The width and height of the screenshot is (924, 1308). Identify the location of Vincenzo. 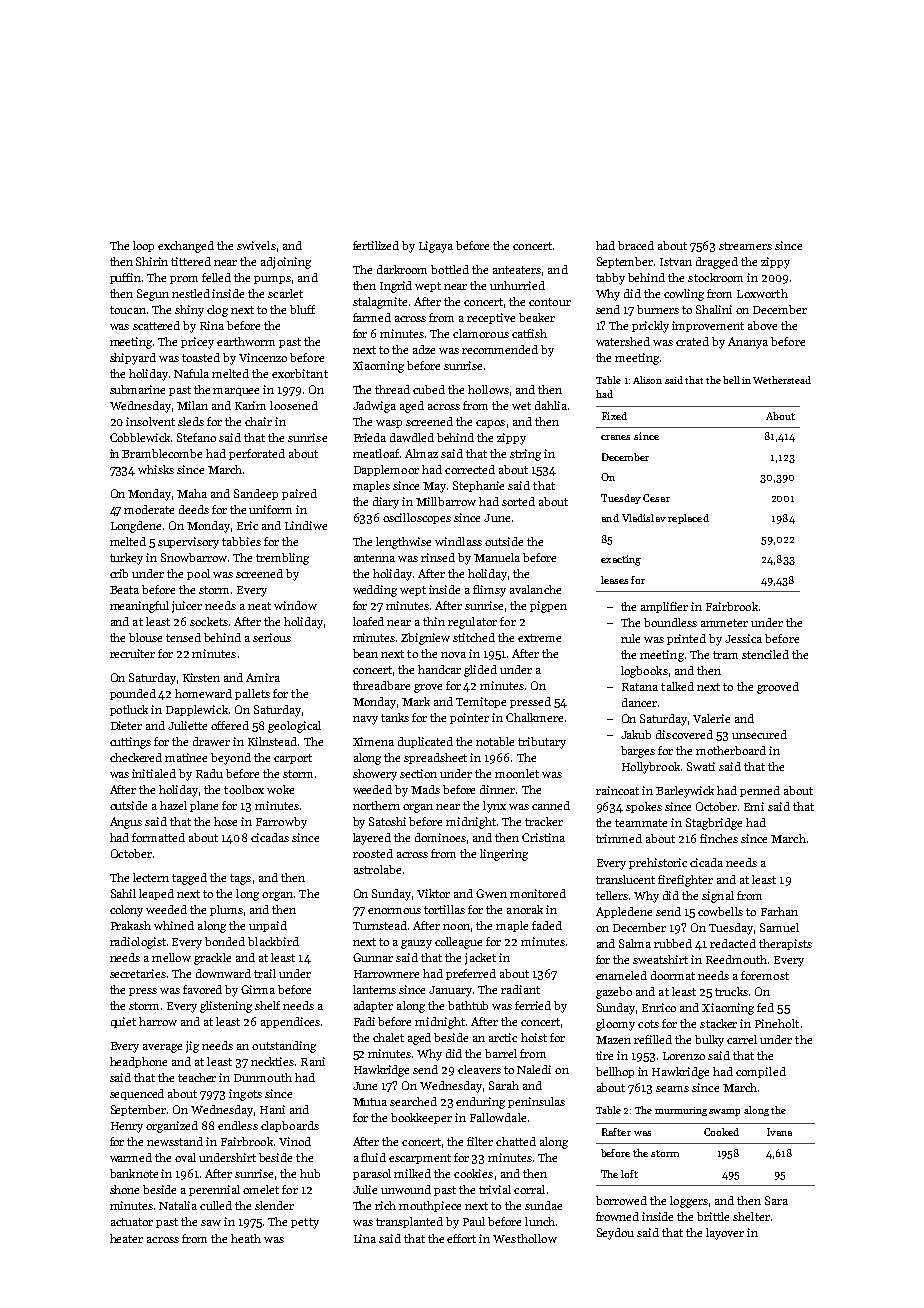
(263, 357).
